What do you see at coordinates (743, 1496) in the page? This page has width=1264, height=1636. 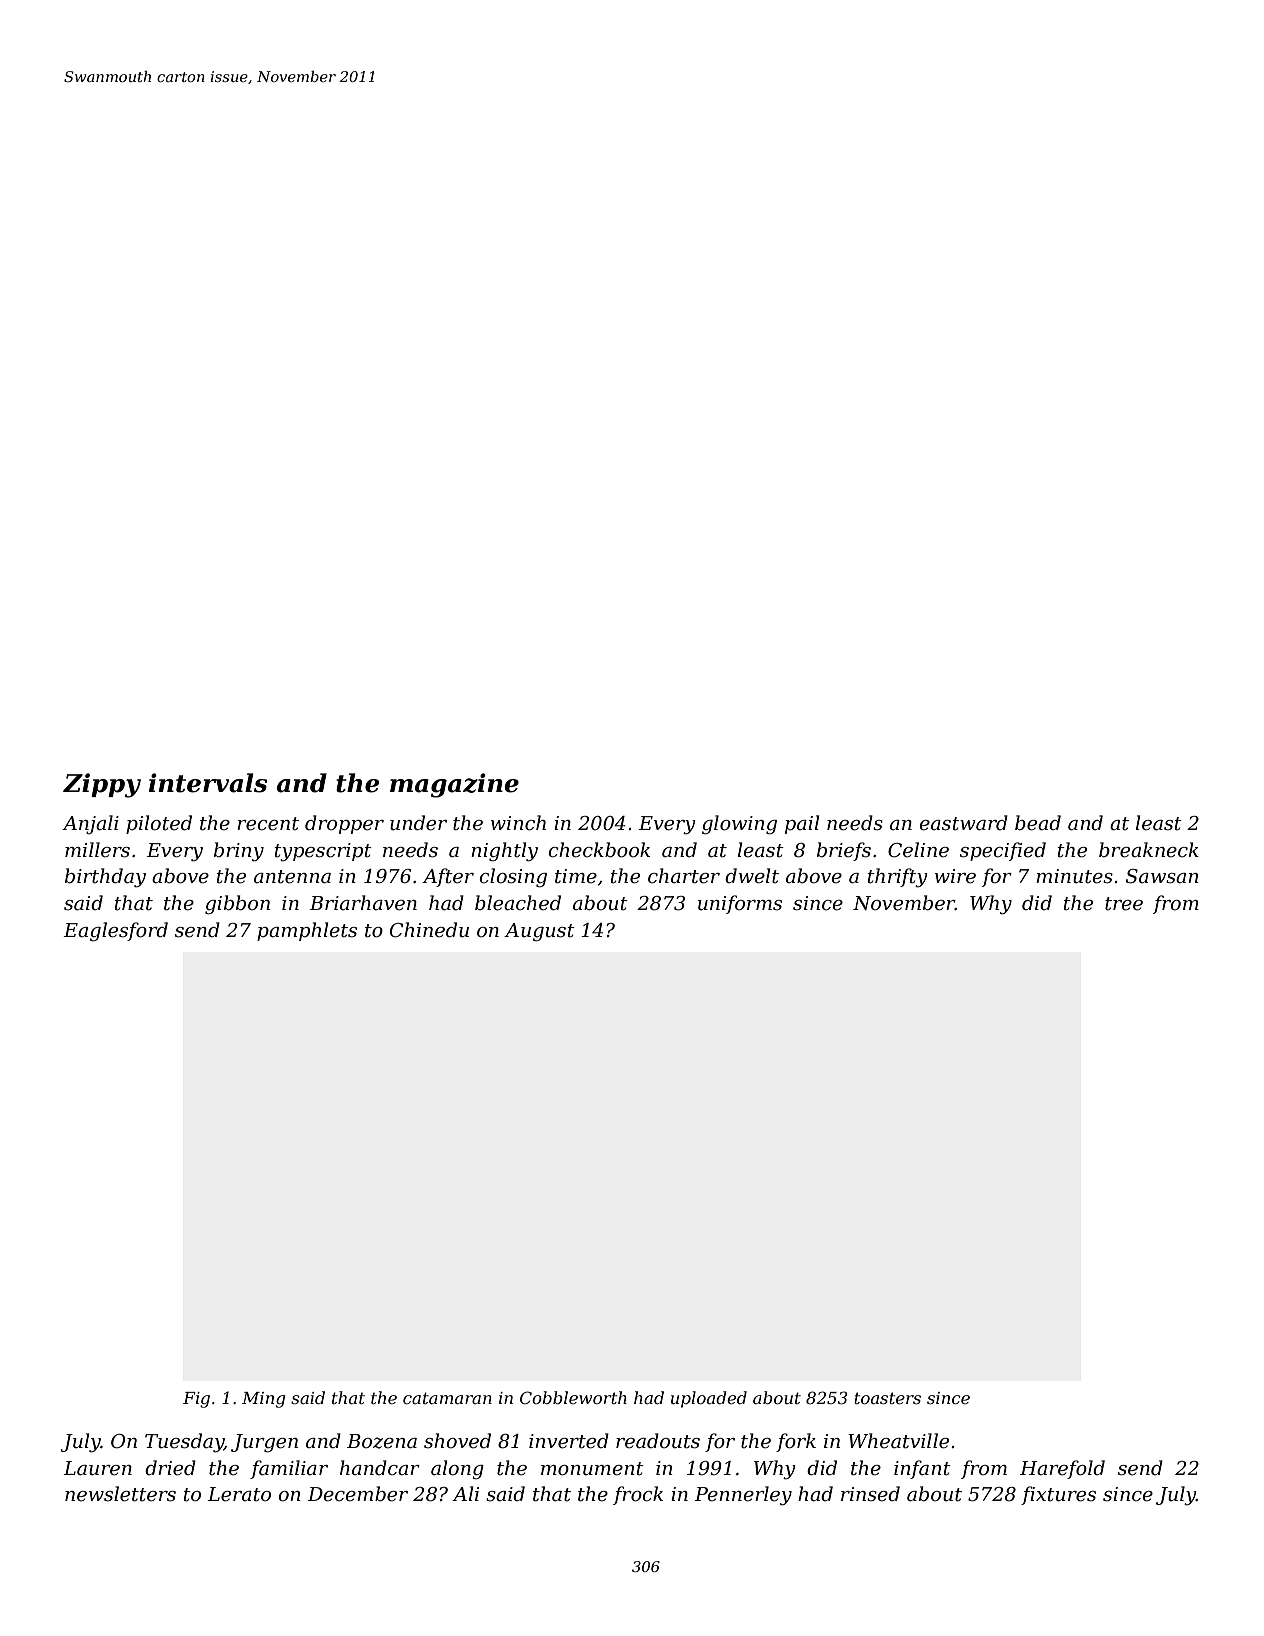 I see `Pennerley` at bounding box center [743, 1496].
